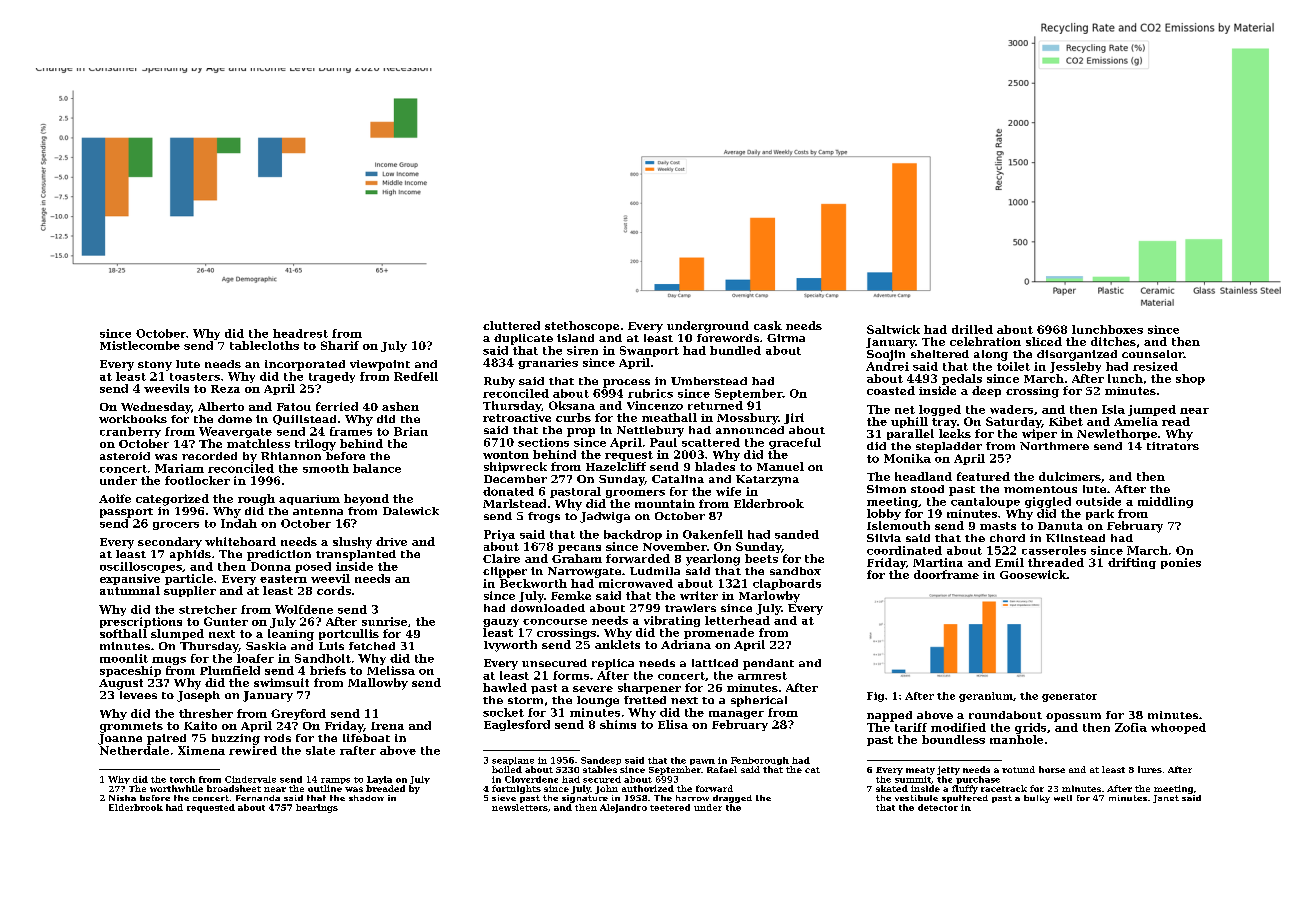  I want to click on ditches, so click(1113, 341).
